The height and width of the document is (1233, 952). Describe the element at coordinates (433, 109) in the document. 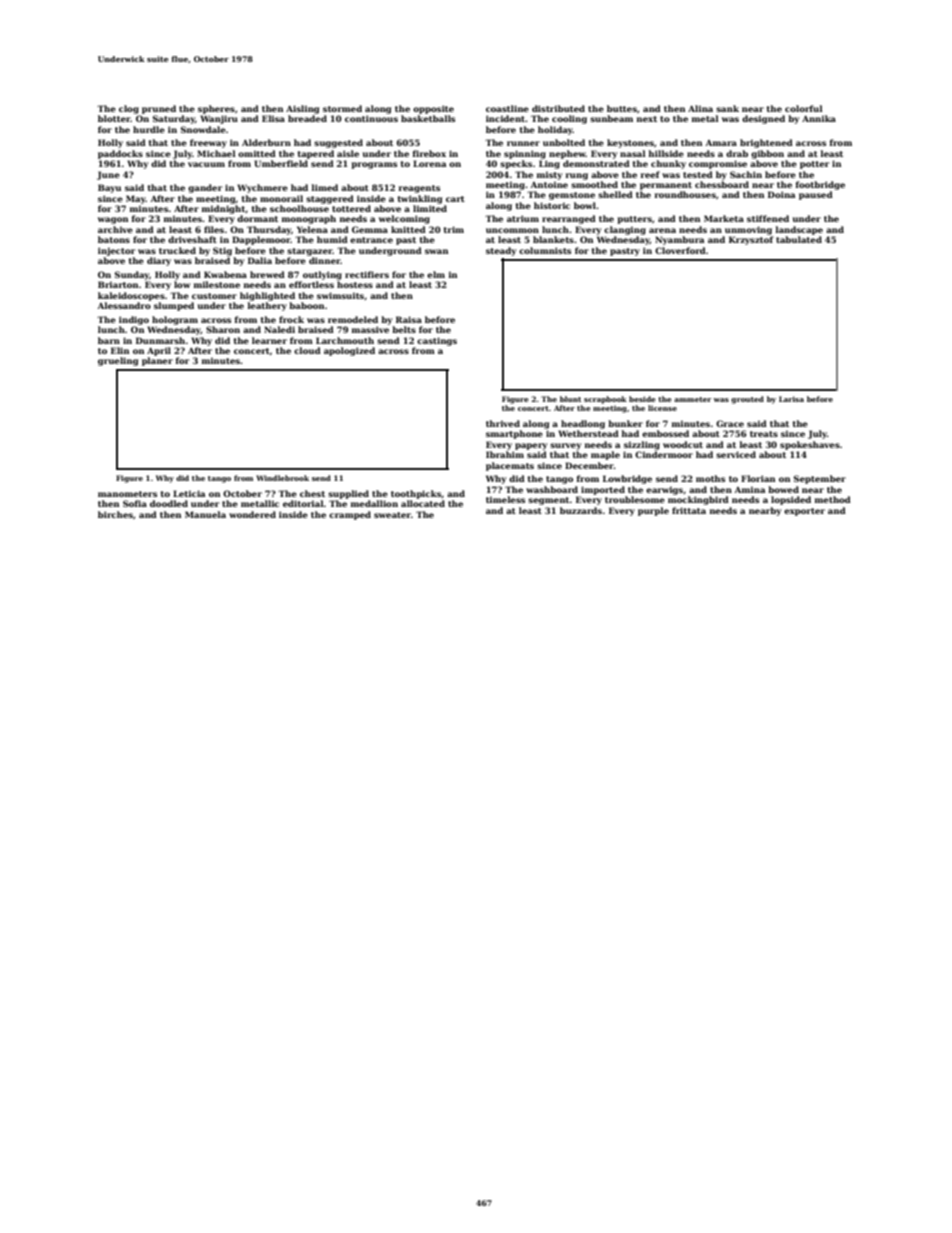

I see `opposite` at that location.
